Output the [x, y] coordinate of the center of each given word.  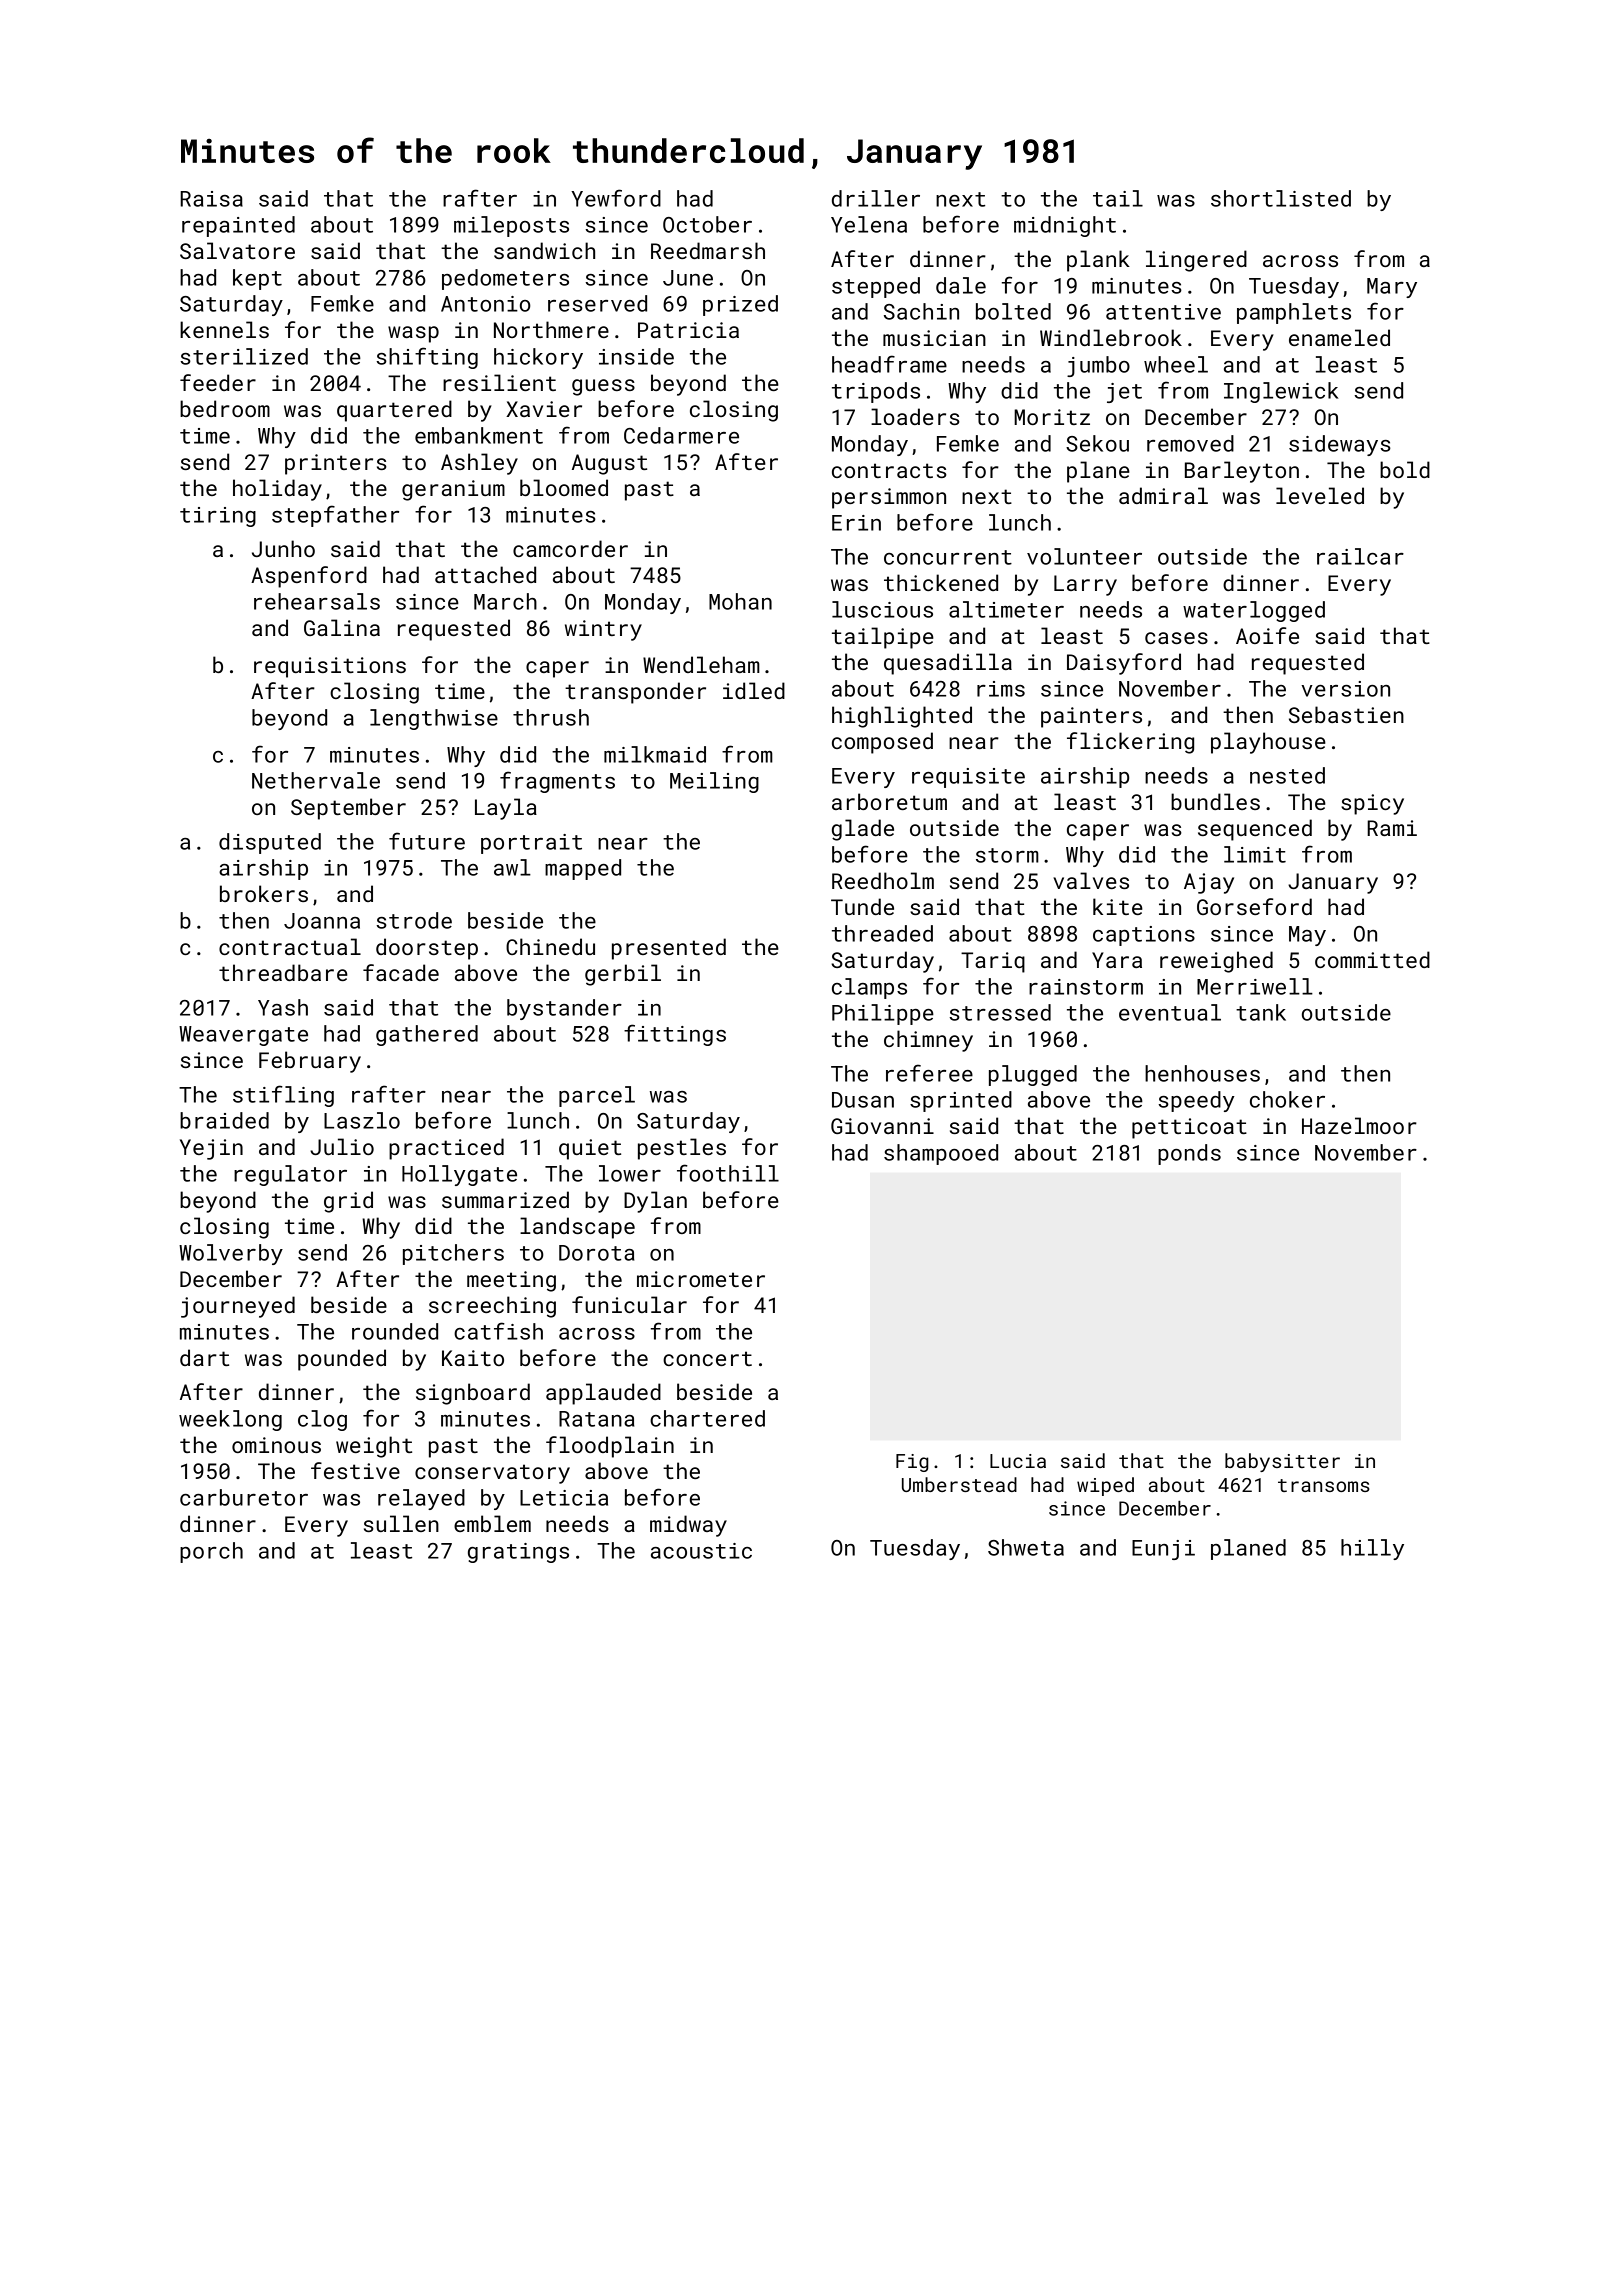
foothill [728, 1173]
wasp [413, 334]
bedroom [225, 408]
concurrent [948, 557]
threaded [882, 933]
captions [1144, 936]
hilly [1372, 1549]
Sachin [921, 311]
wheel [1176, 364]
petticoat [1189, 1128]
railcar [1360, 556]
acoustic [701, 1551]
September [348, 809]
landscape [577, 1228]
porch [211, 1552]
